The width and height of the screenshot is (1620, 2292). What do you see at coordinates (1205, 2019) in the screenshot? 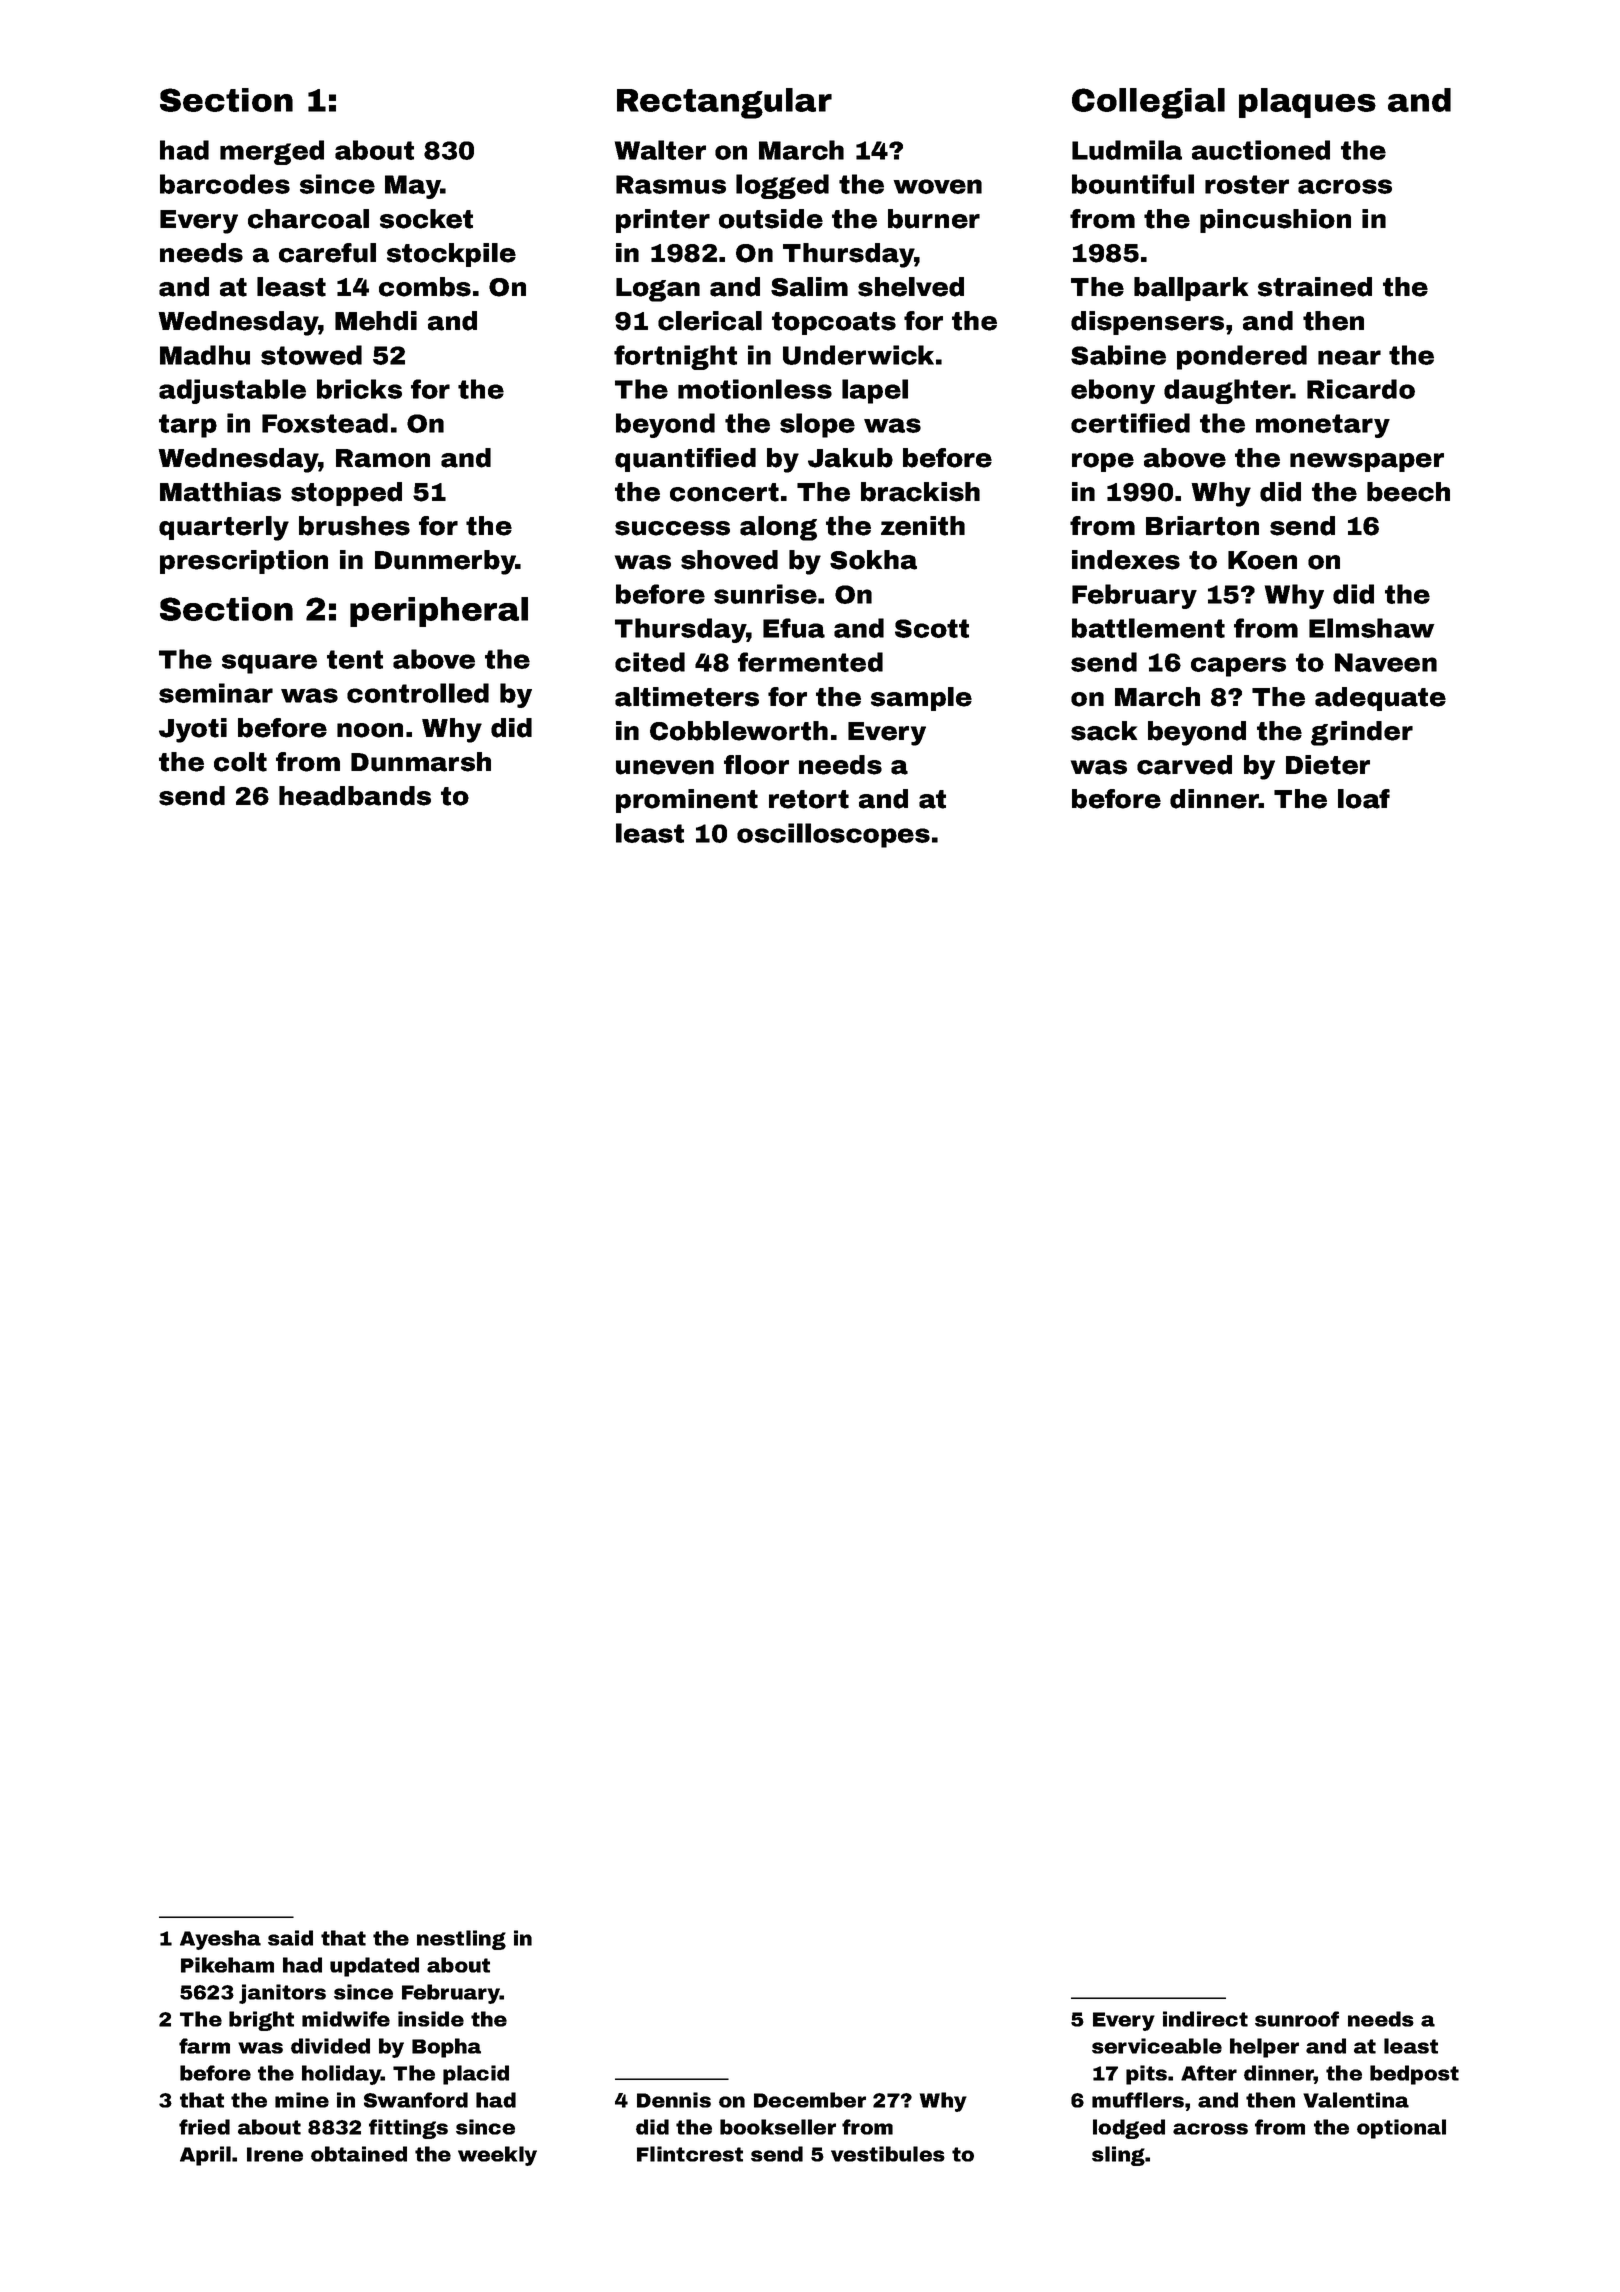
I see `indirect` at bounding box center [1205, 2019].
